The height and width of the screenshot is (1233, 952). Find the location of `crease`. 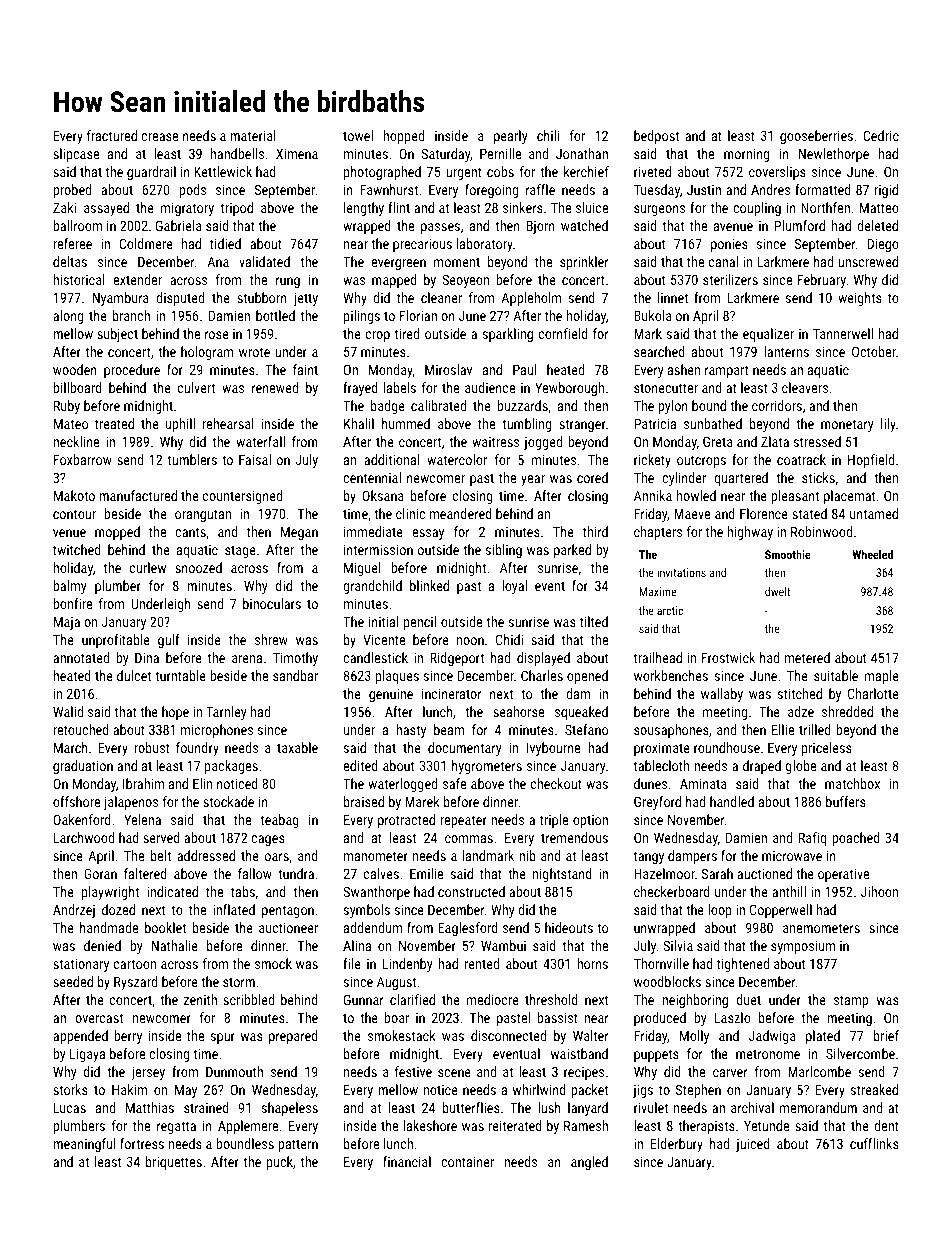

crease is located at coordinates (159, 137).
